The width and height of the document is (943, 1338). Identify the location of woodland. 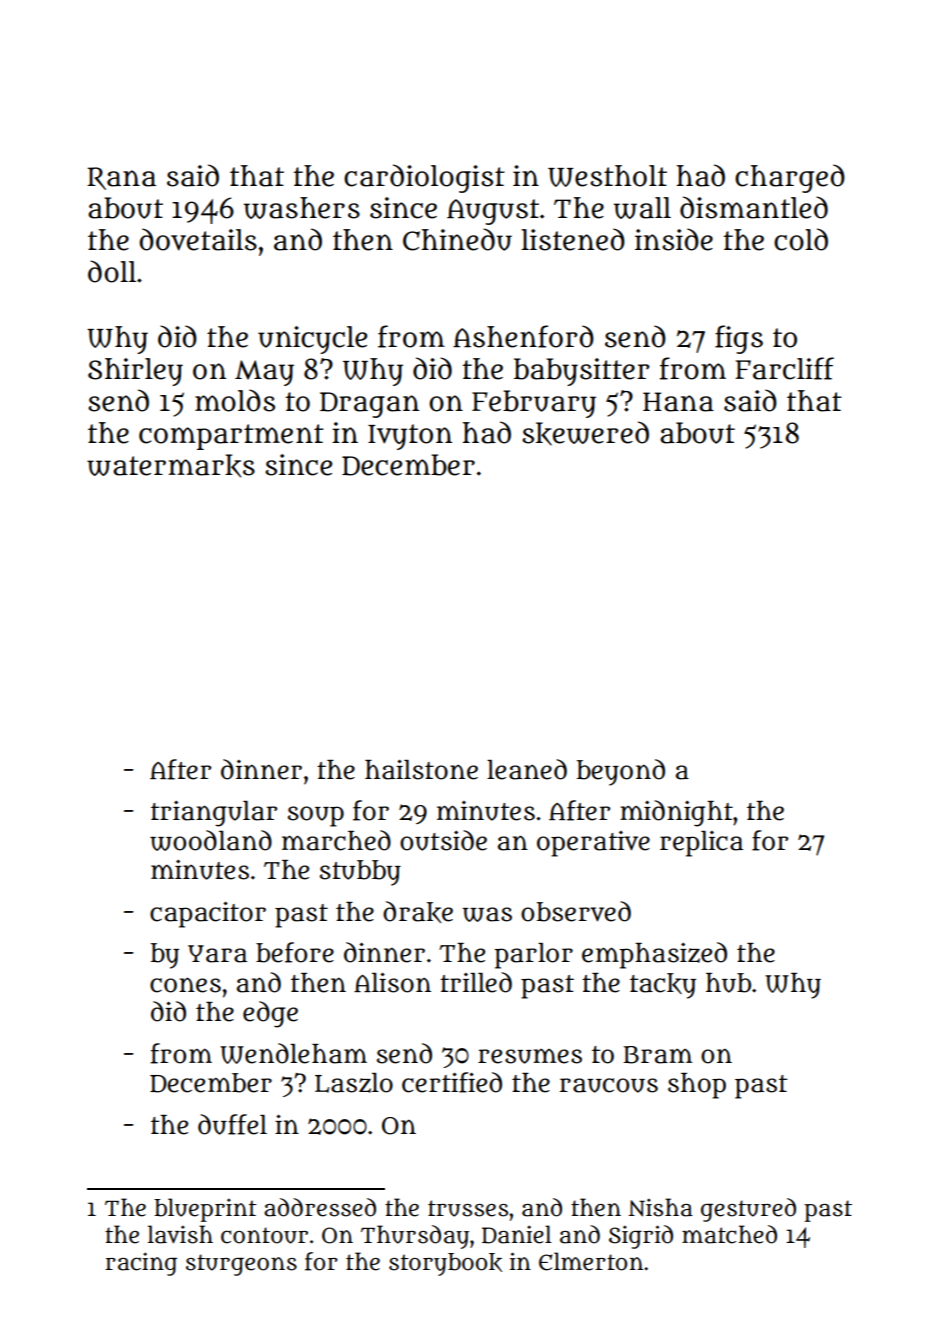
(211, 840).
